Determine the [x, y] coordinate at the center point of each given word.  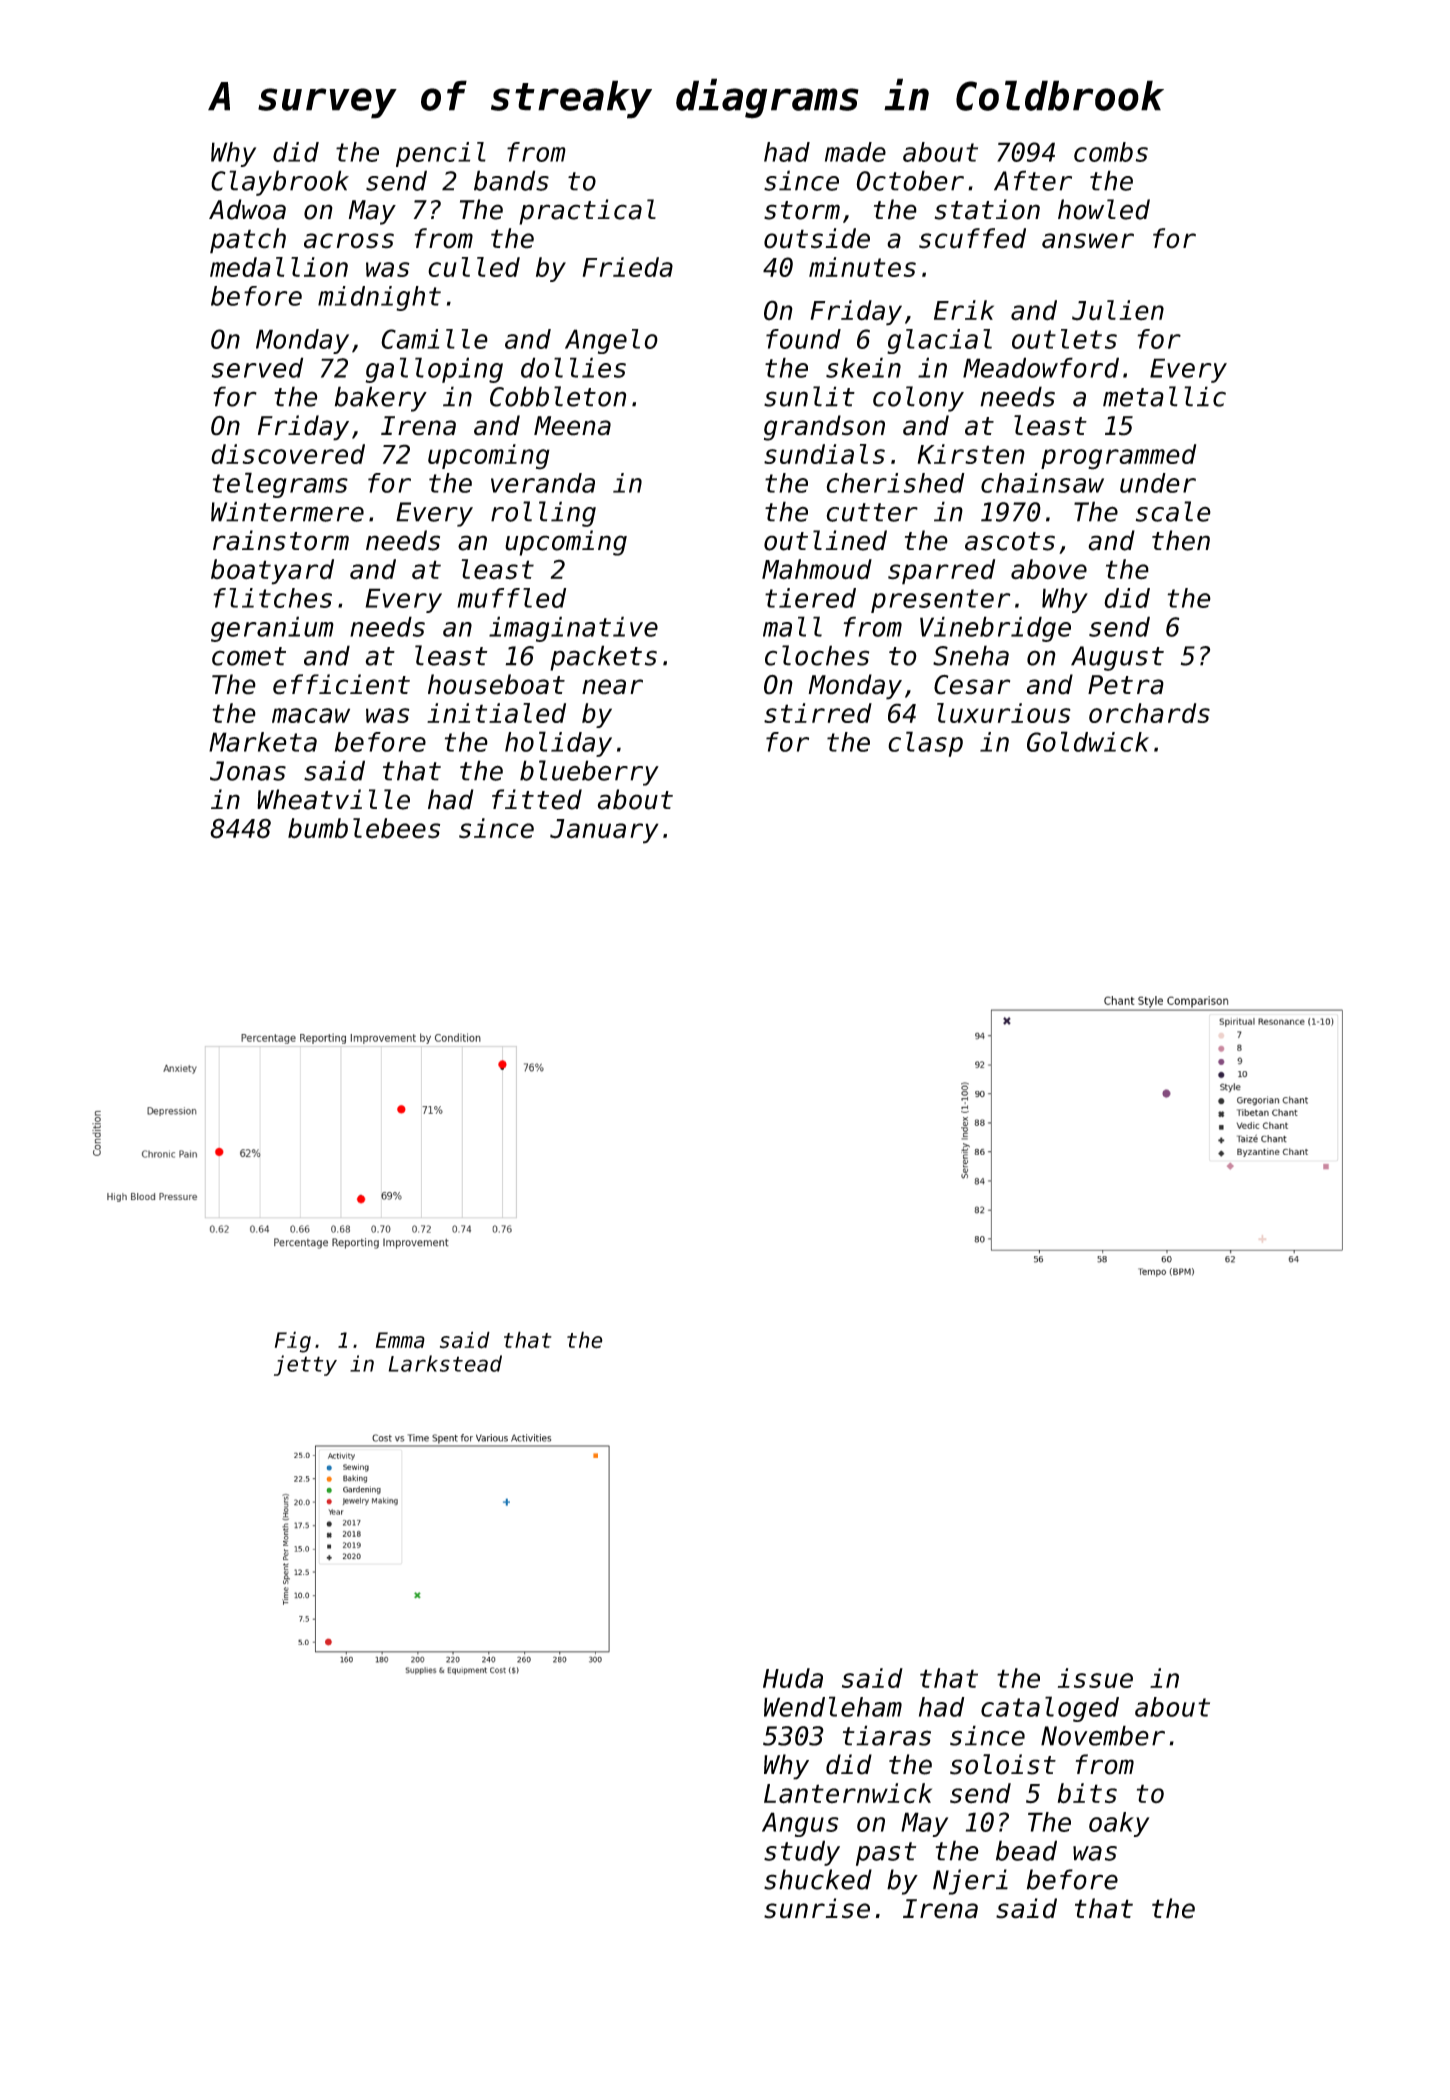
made [855, 152]
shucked [818, 1879]
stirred [818, 713]
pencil [441, 154]
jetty [305, 1365]
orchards [1149, 713]
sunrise [817, 1908]
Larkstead [445, 1363]
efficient [341, 684]
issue [1095, 1678]
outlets [1064, 339]
